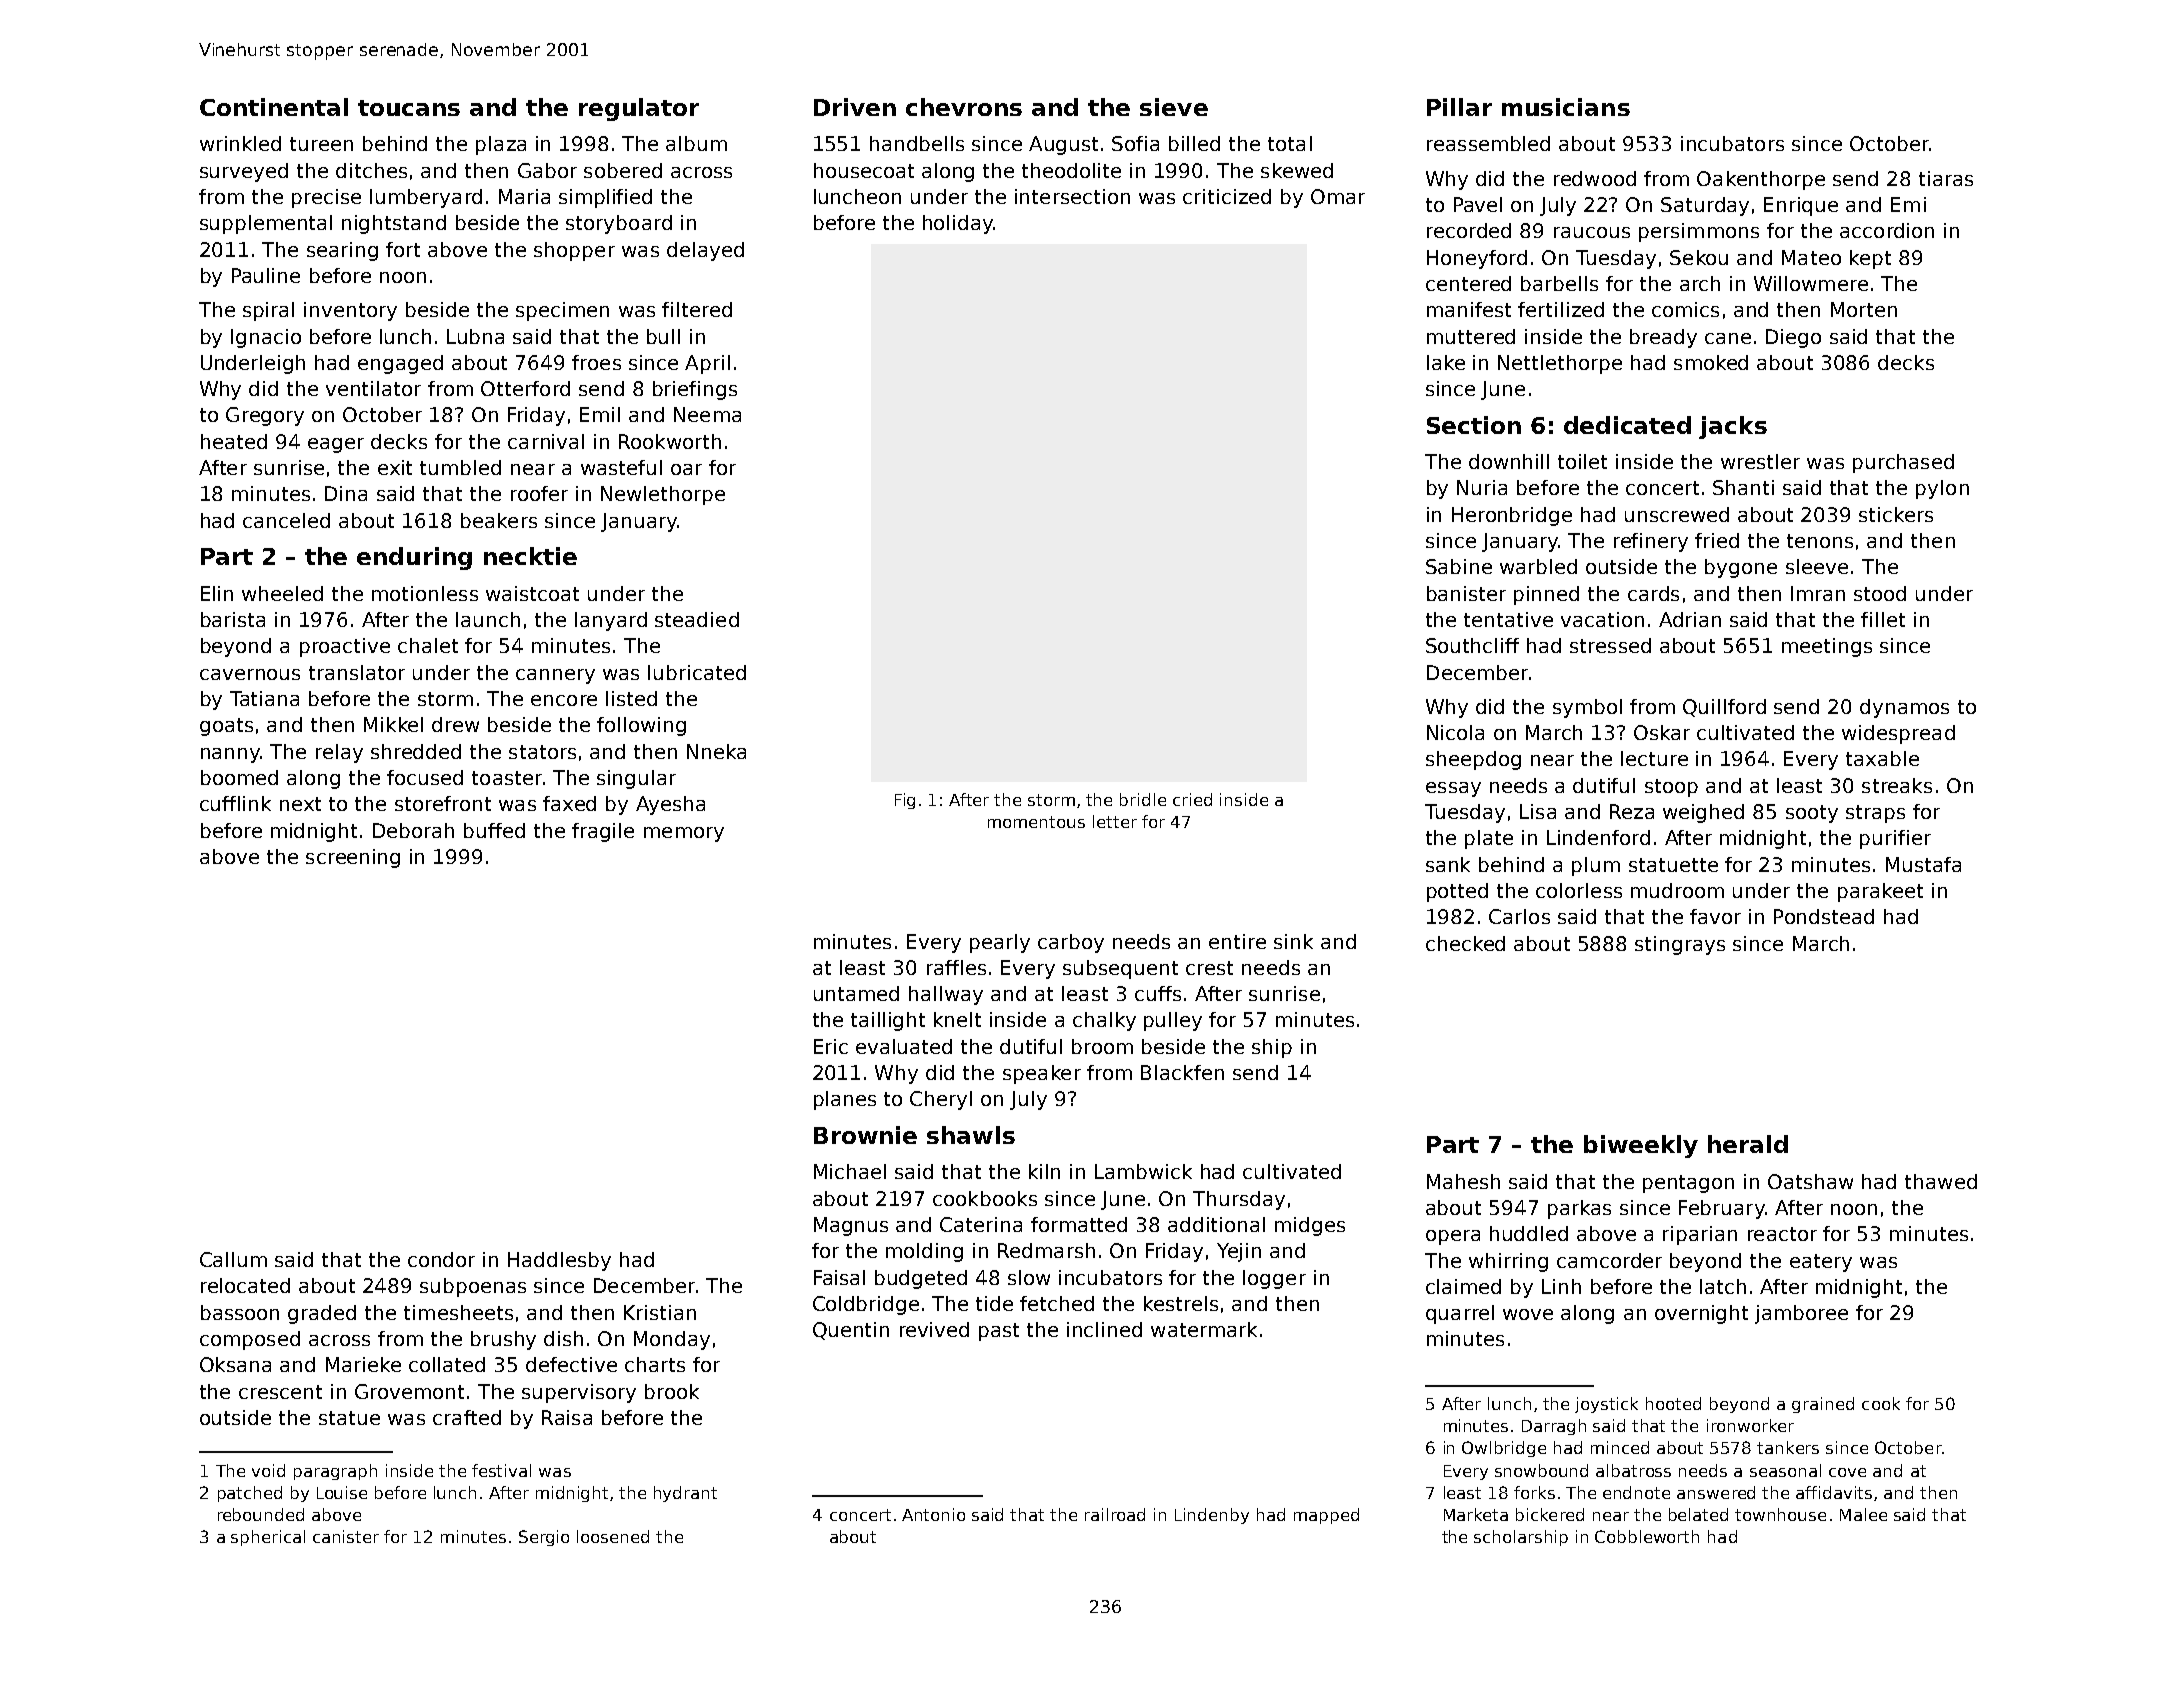  I want to click on thawed, so click(1941, 1181).
